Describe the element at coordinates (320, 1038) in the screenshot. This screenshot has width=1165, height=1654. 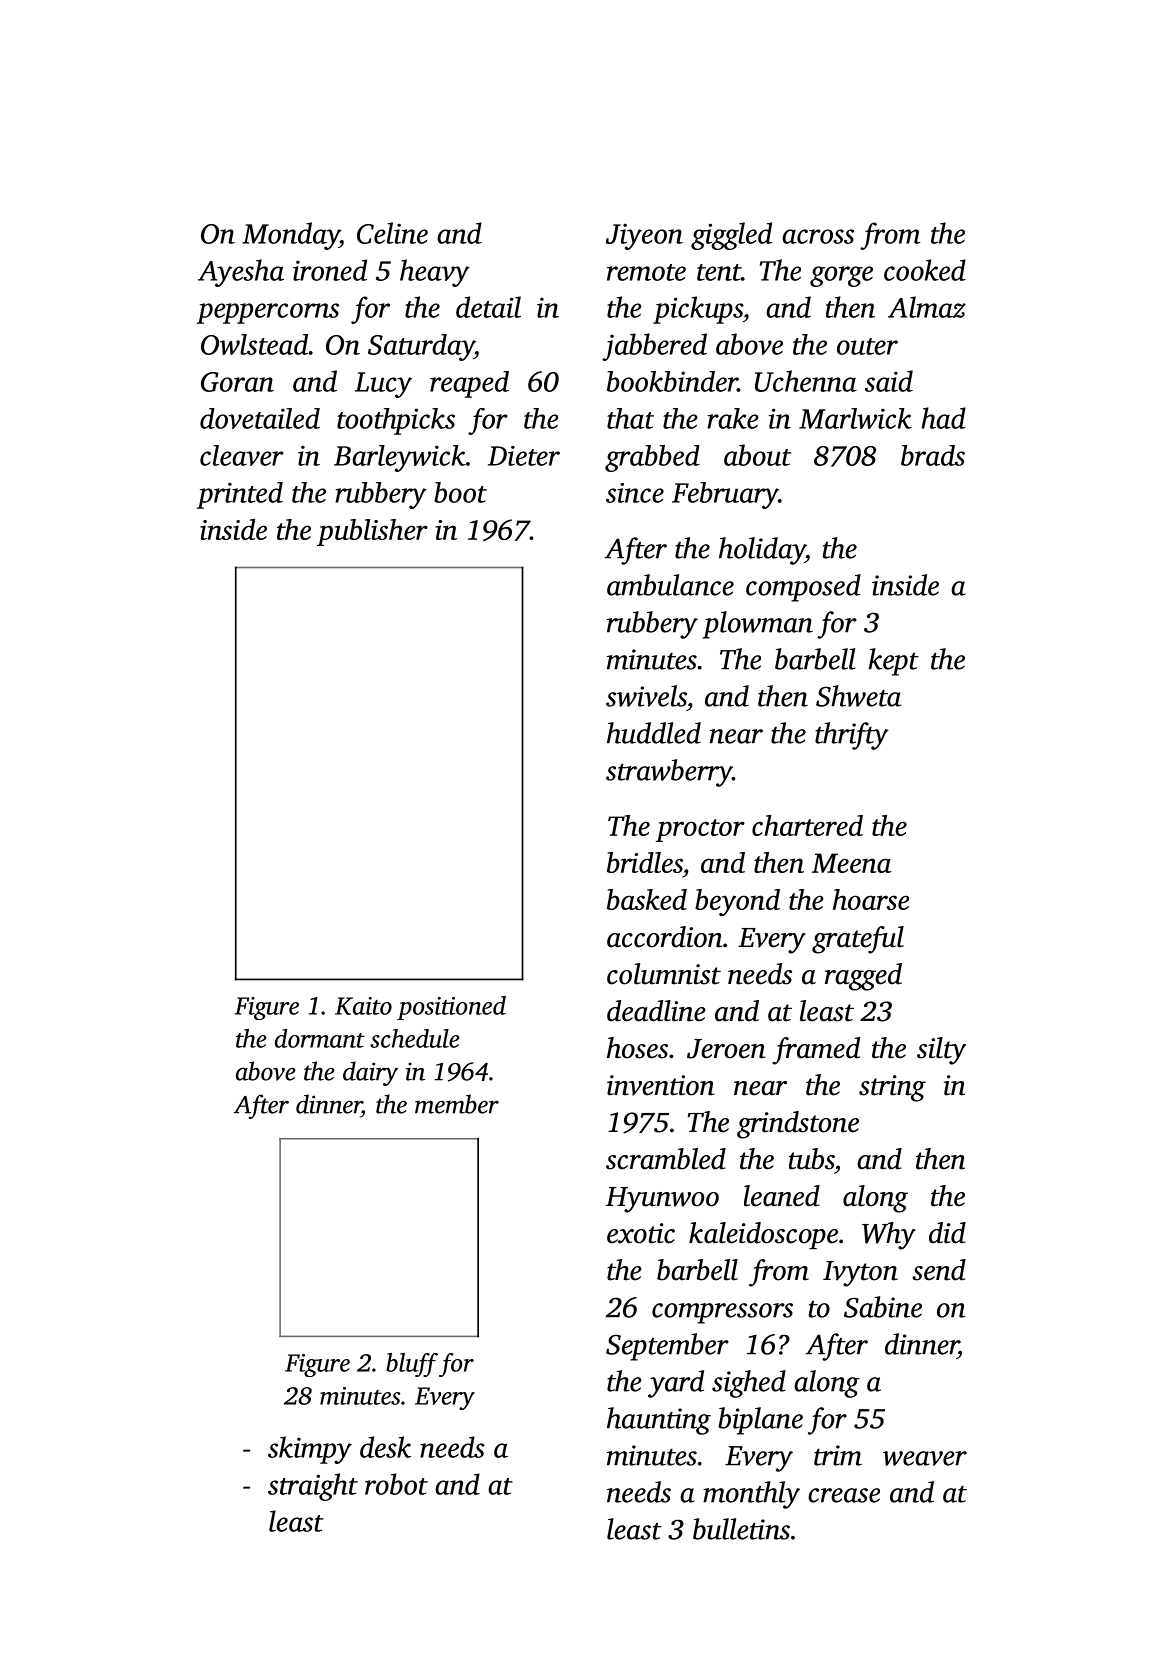
I see `dormant` at that location.
